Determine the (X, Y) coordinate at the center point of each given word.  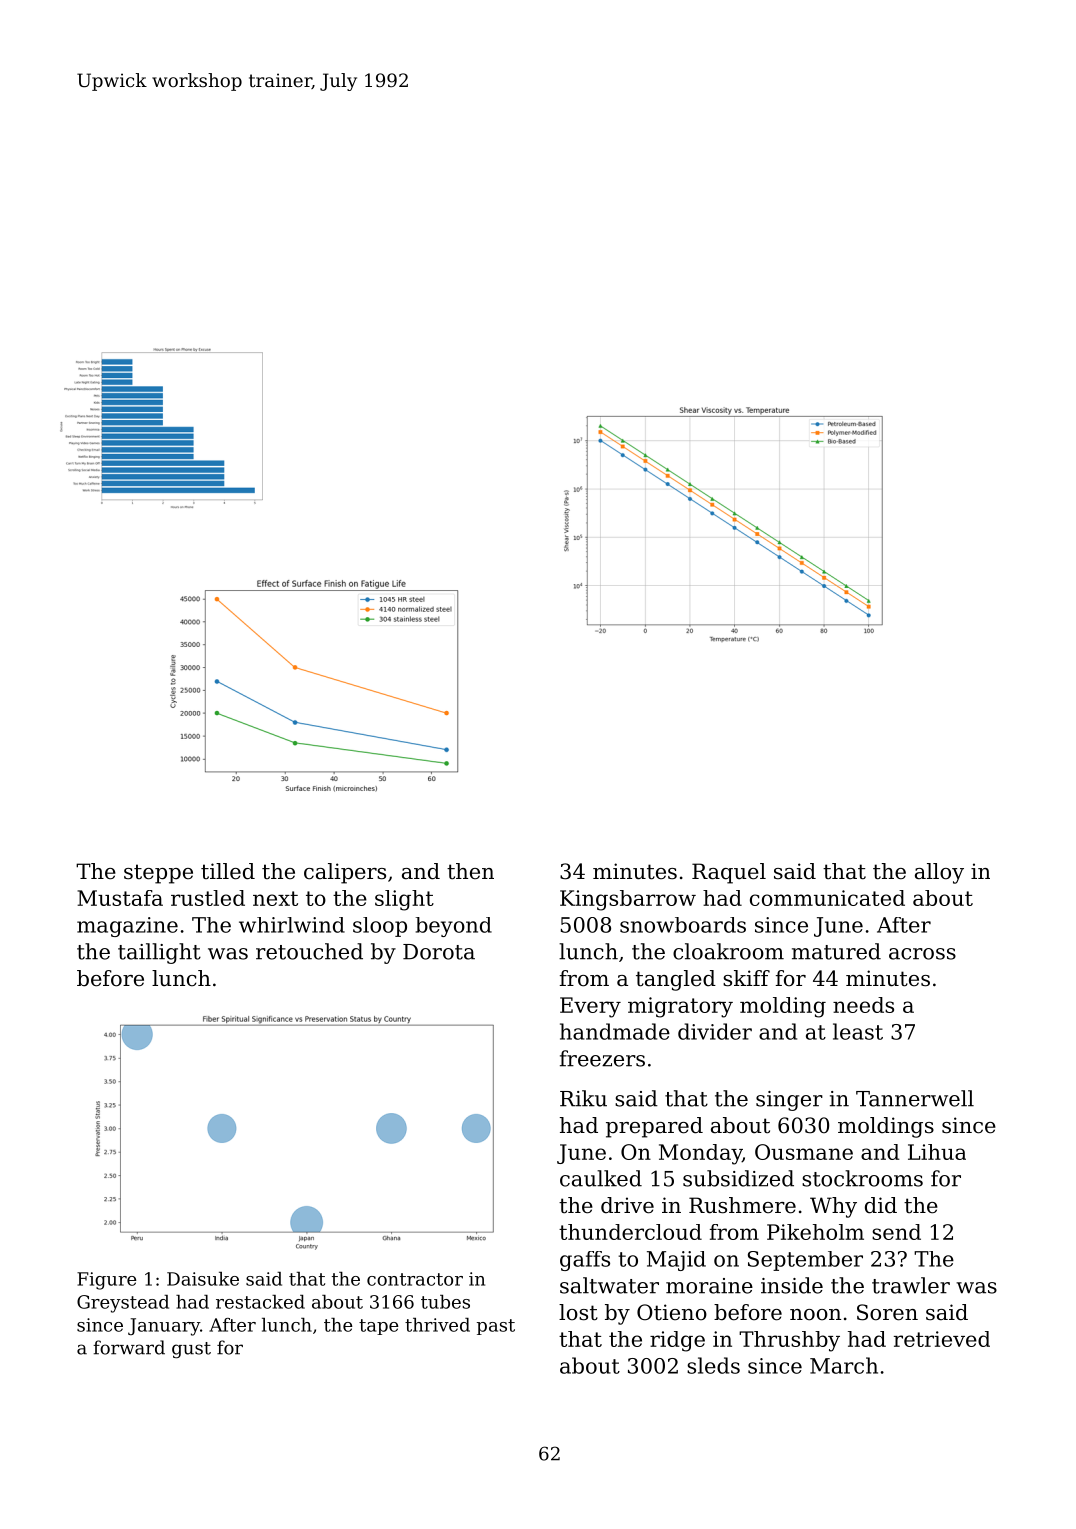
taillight (159, 953)
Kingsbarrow (628, 900)
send (896, 1232)
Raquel (729, 873)
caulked (601, 1178)
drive (627, 1205)
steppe (158, 874)
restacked (260, 1302)
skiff (746, 978)
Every (590, 1007)
